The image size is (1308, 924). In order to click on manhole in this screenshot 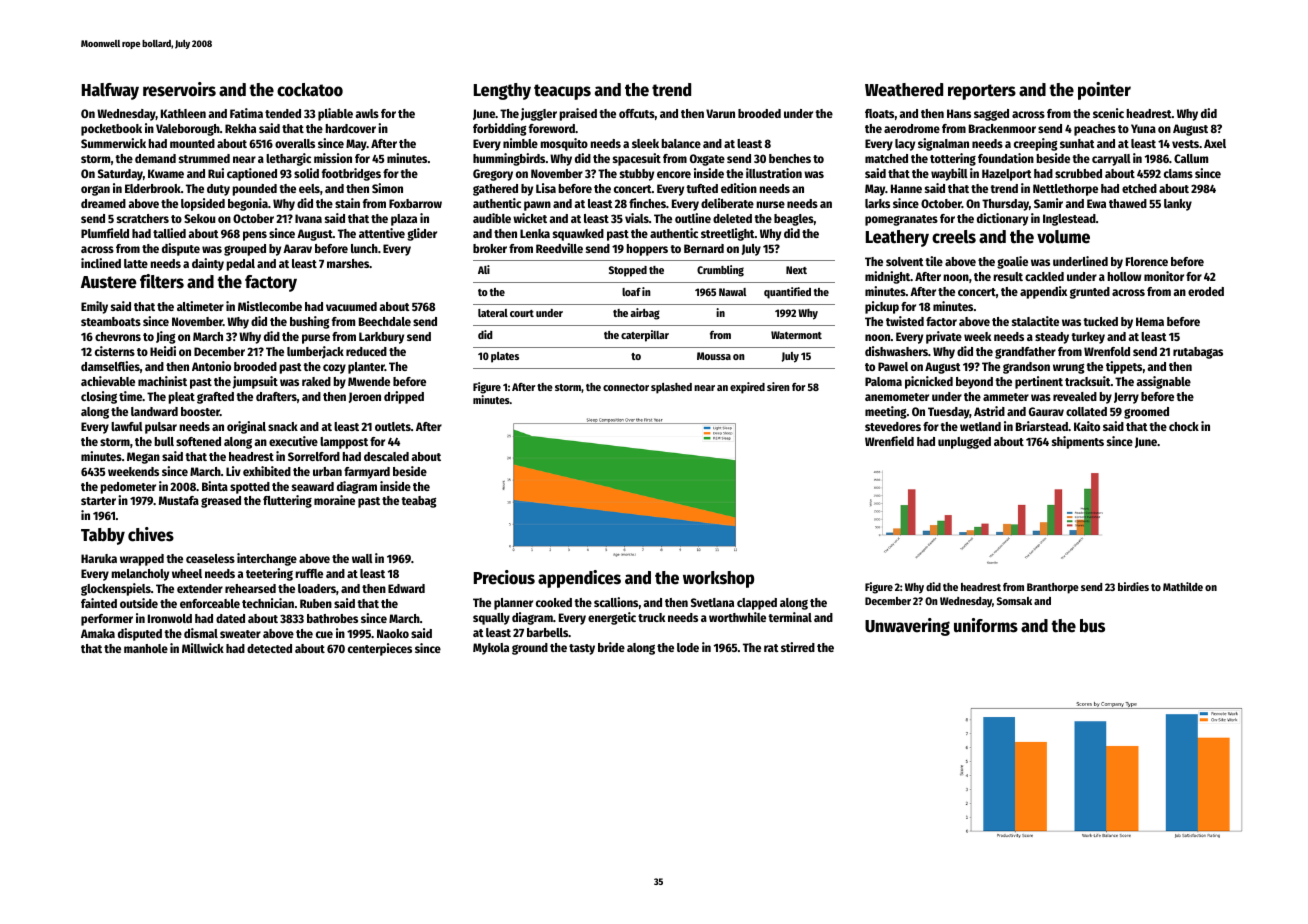, I will do `click(146, 648)`.
